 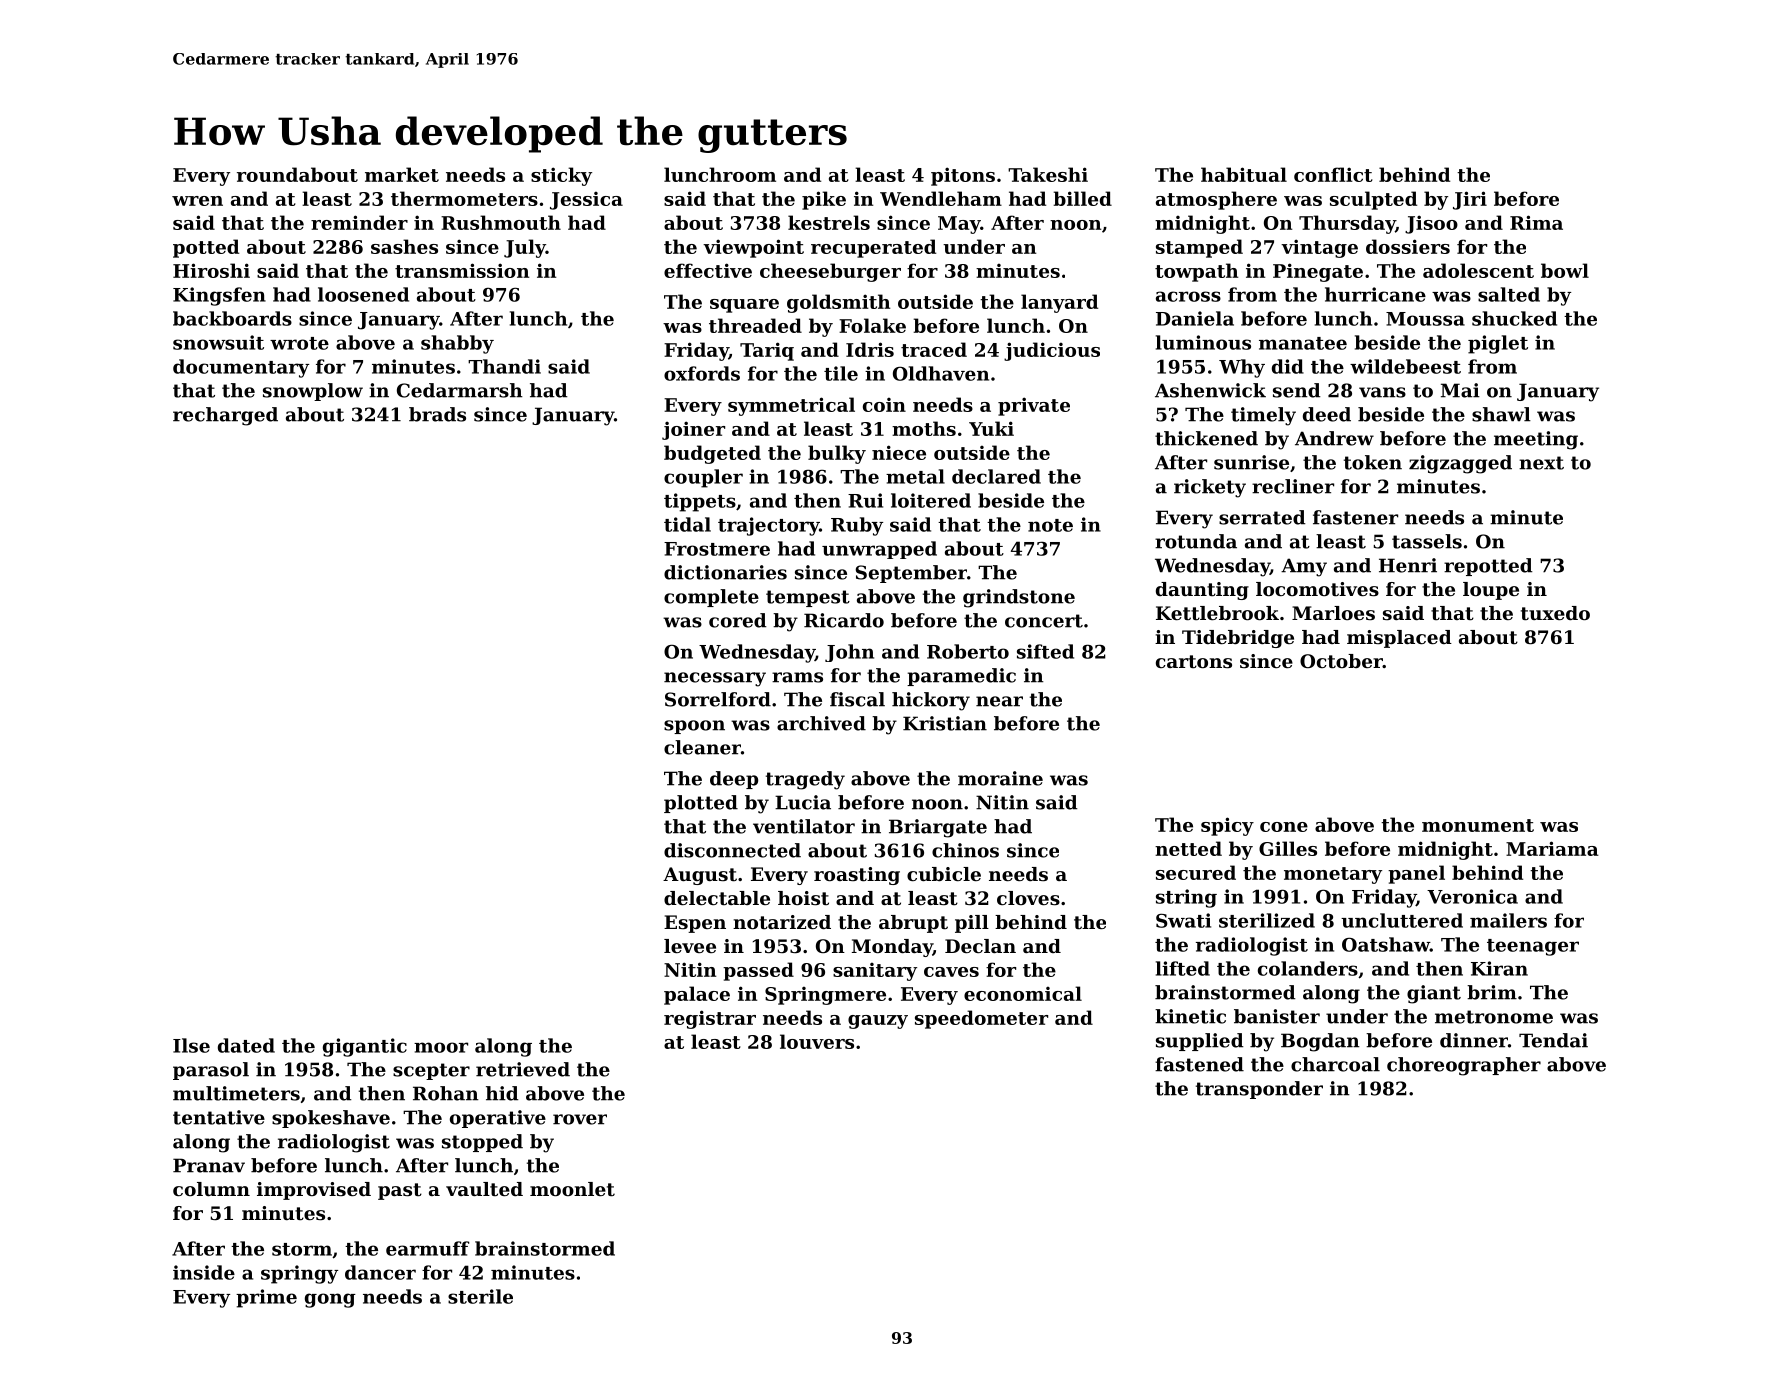 I want to click on vaulted, so click(x=484, y=1189).
